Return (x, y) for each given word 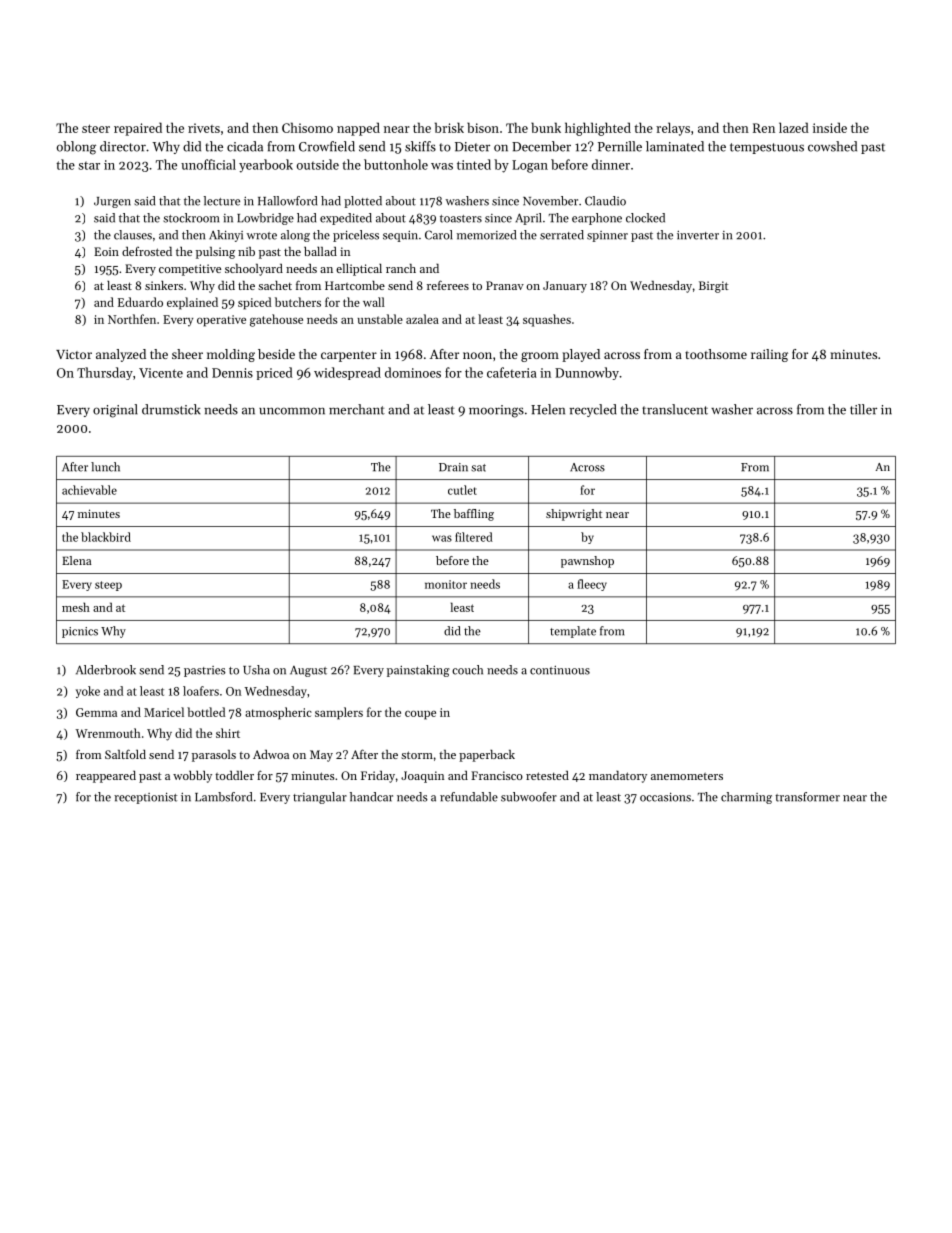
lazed (794, 127)
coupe (420, 715)
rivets (204, 128)
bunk (546, 127)
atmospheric (278, 713)
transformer (807, 797)
